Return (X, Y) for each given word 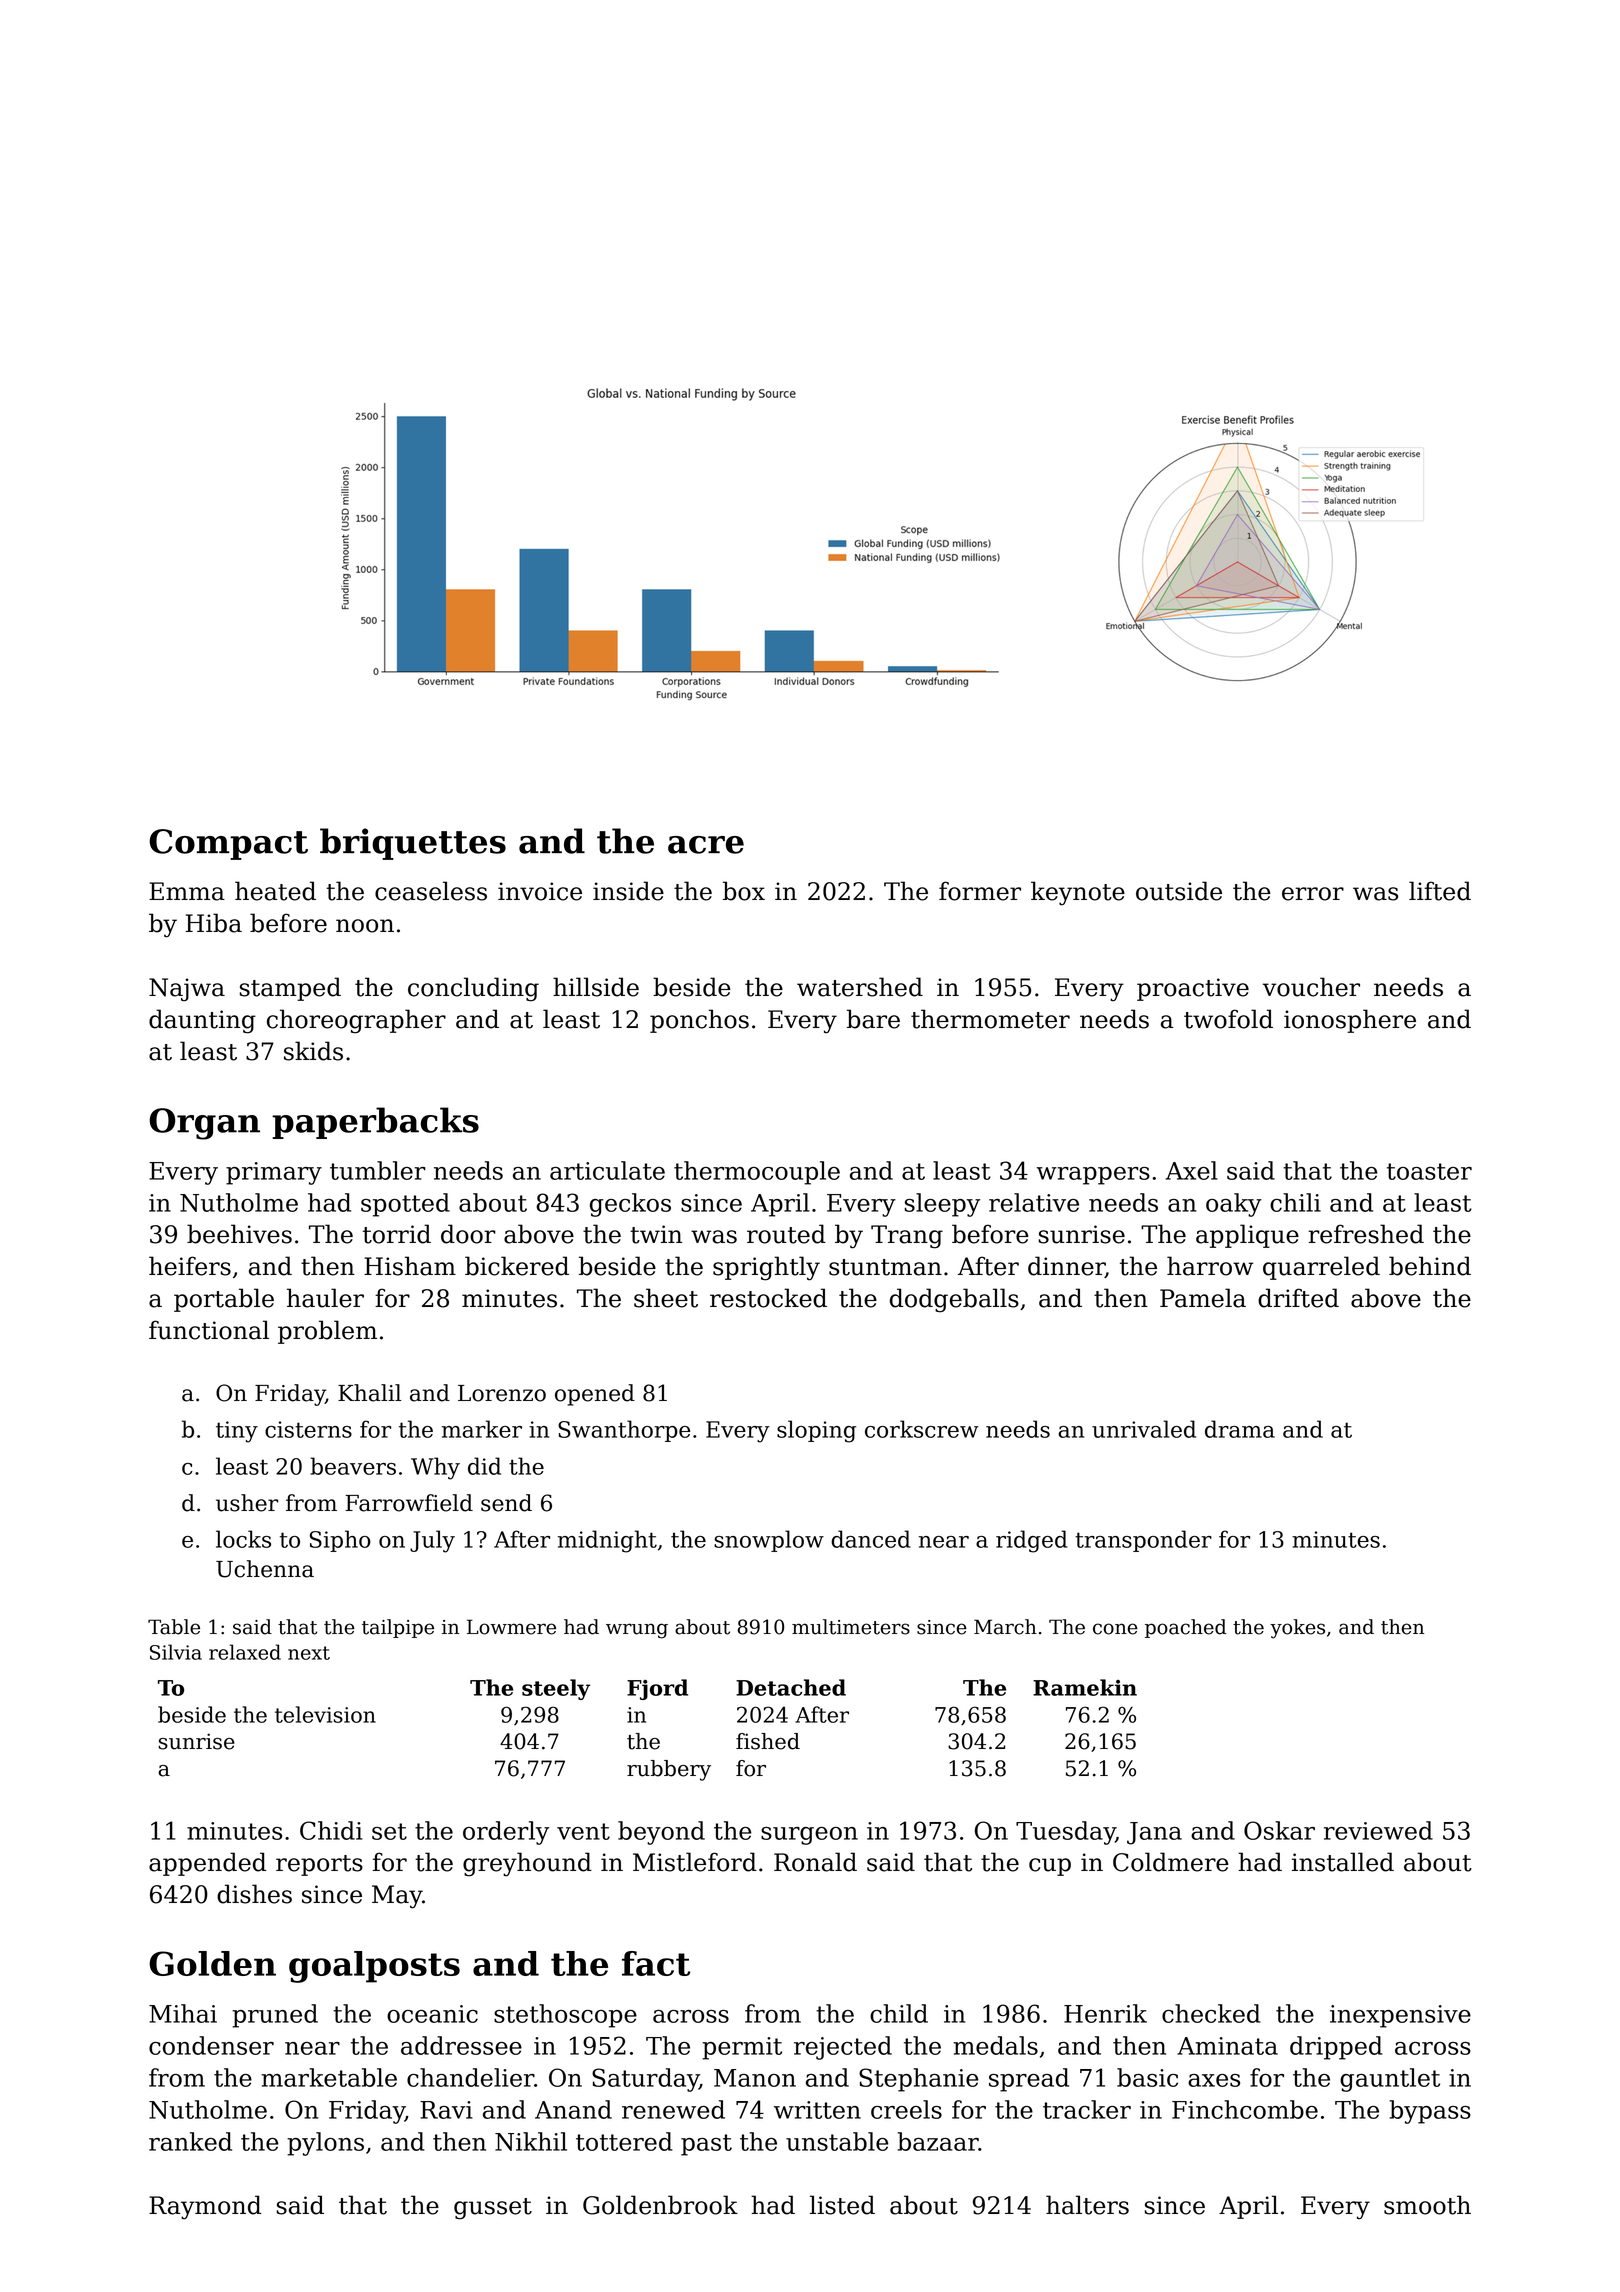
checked (1211, 2013)
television (325, 1714)
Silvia (176, 1652)
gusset (493, 2209)
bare (873, 1019)
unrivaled (1144, 1429)
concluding (473, 989)
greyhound (527, 1864)
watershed (860, 987)
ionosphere (1350, 1021)
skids (313, 1051)
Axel (1192, 1170)
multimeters (851, 1627)
